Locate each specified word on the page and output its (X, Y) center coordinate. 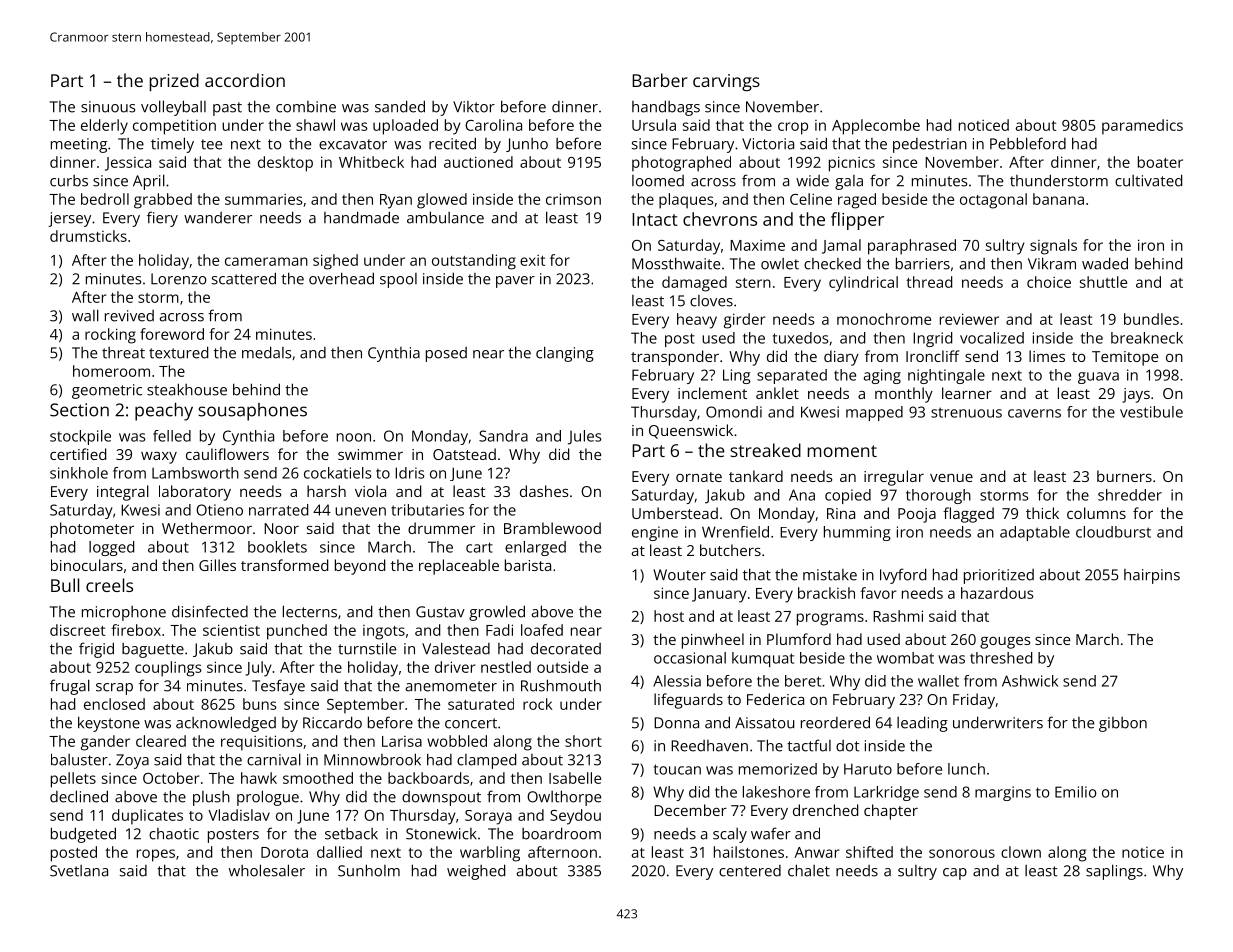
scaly (730, 835)
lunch (966, 769)
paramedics (1142, 127)
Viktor (474, 107)
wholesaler (267, 870)
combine (306, 107)
